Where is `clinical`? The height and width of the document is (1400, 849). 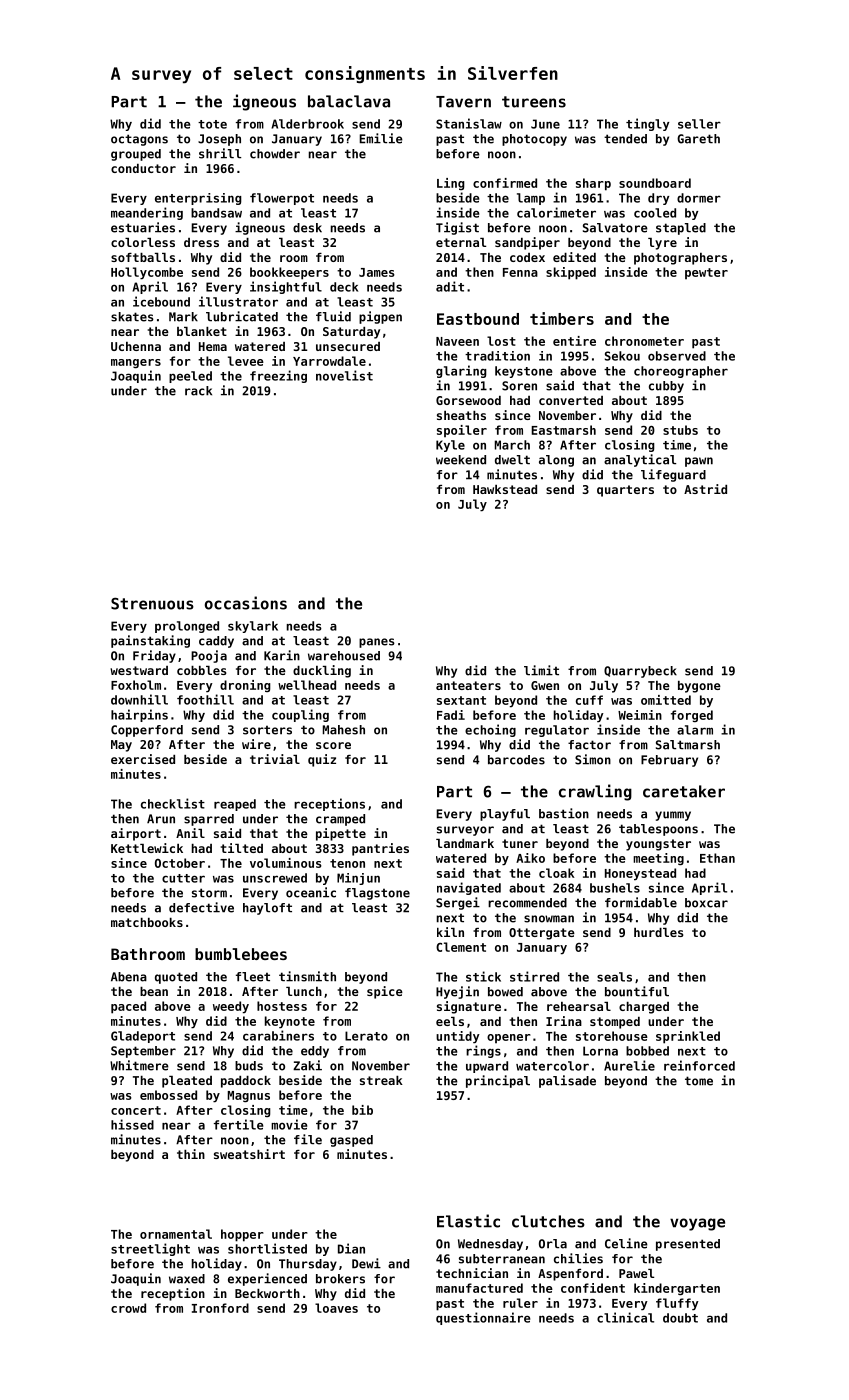
clinical is located at coordinates (625, 1317).
